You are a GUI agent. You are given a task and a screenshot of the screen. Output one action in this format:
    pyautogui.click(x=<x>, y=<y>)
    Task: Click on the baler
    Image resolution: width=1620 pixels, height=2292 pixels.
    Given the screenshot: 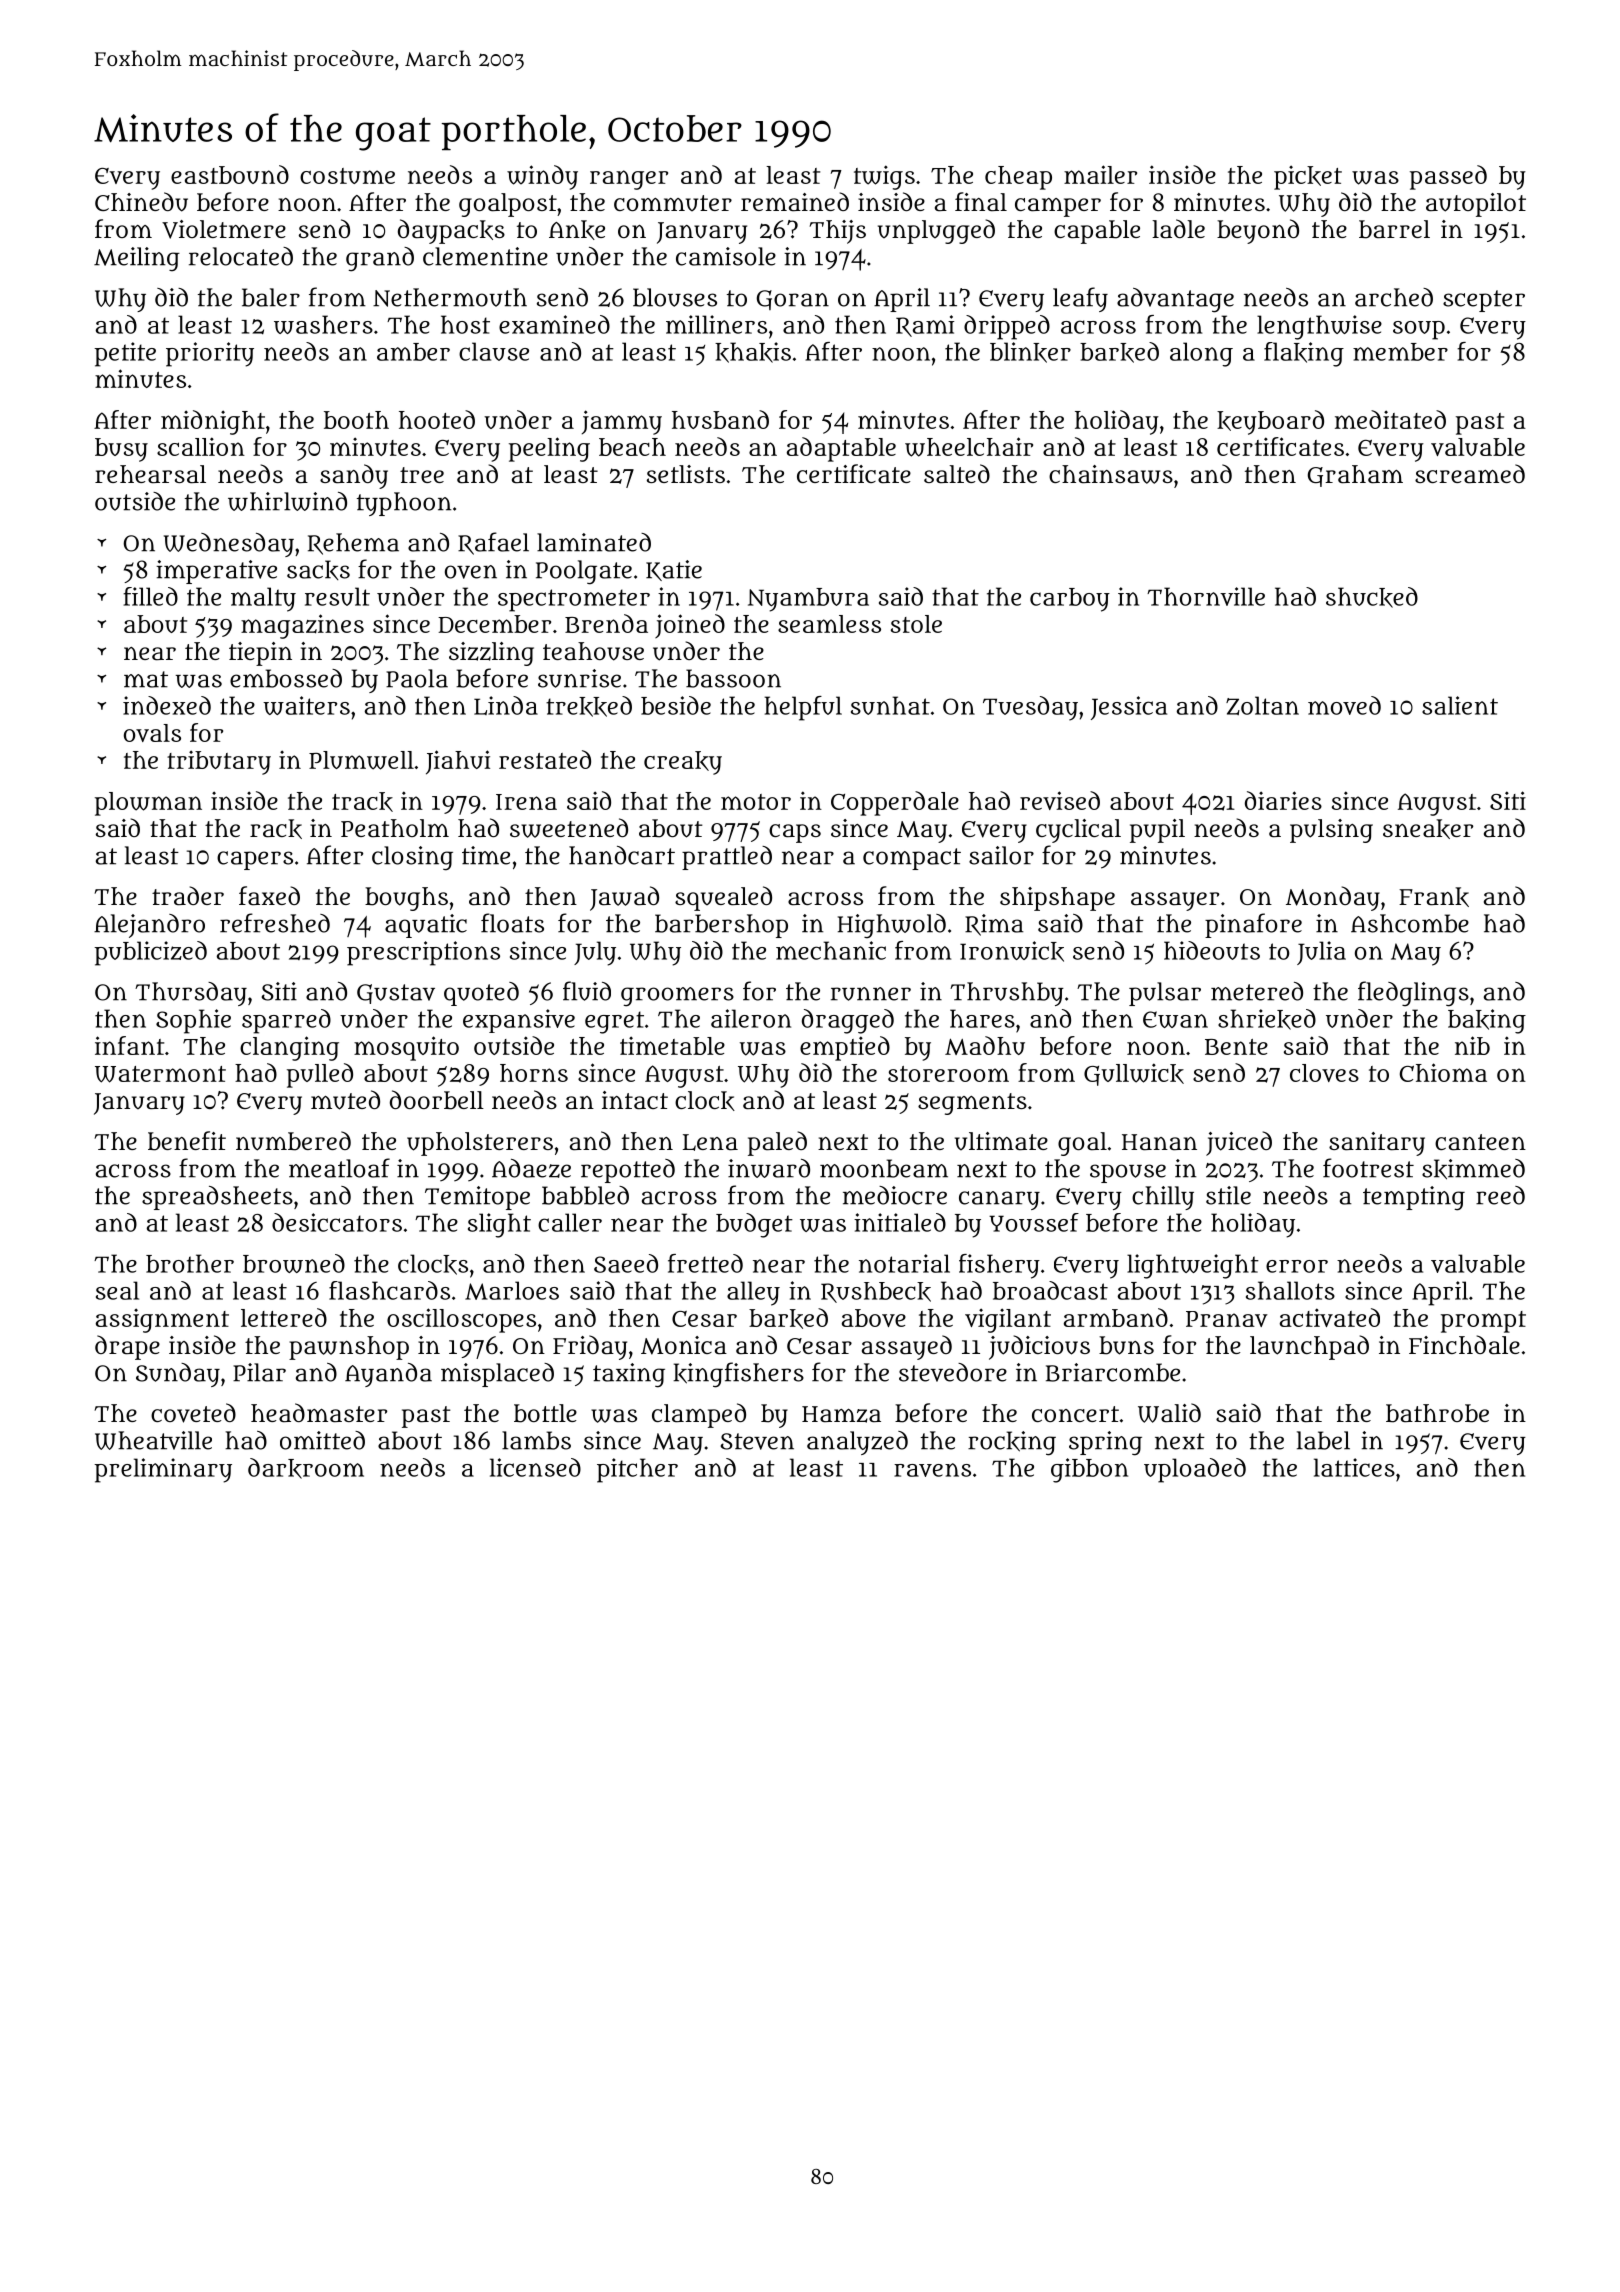 What is the action you would take?
    pyautogui.click(x=271, y=297)
